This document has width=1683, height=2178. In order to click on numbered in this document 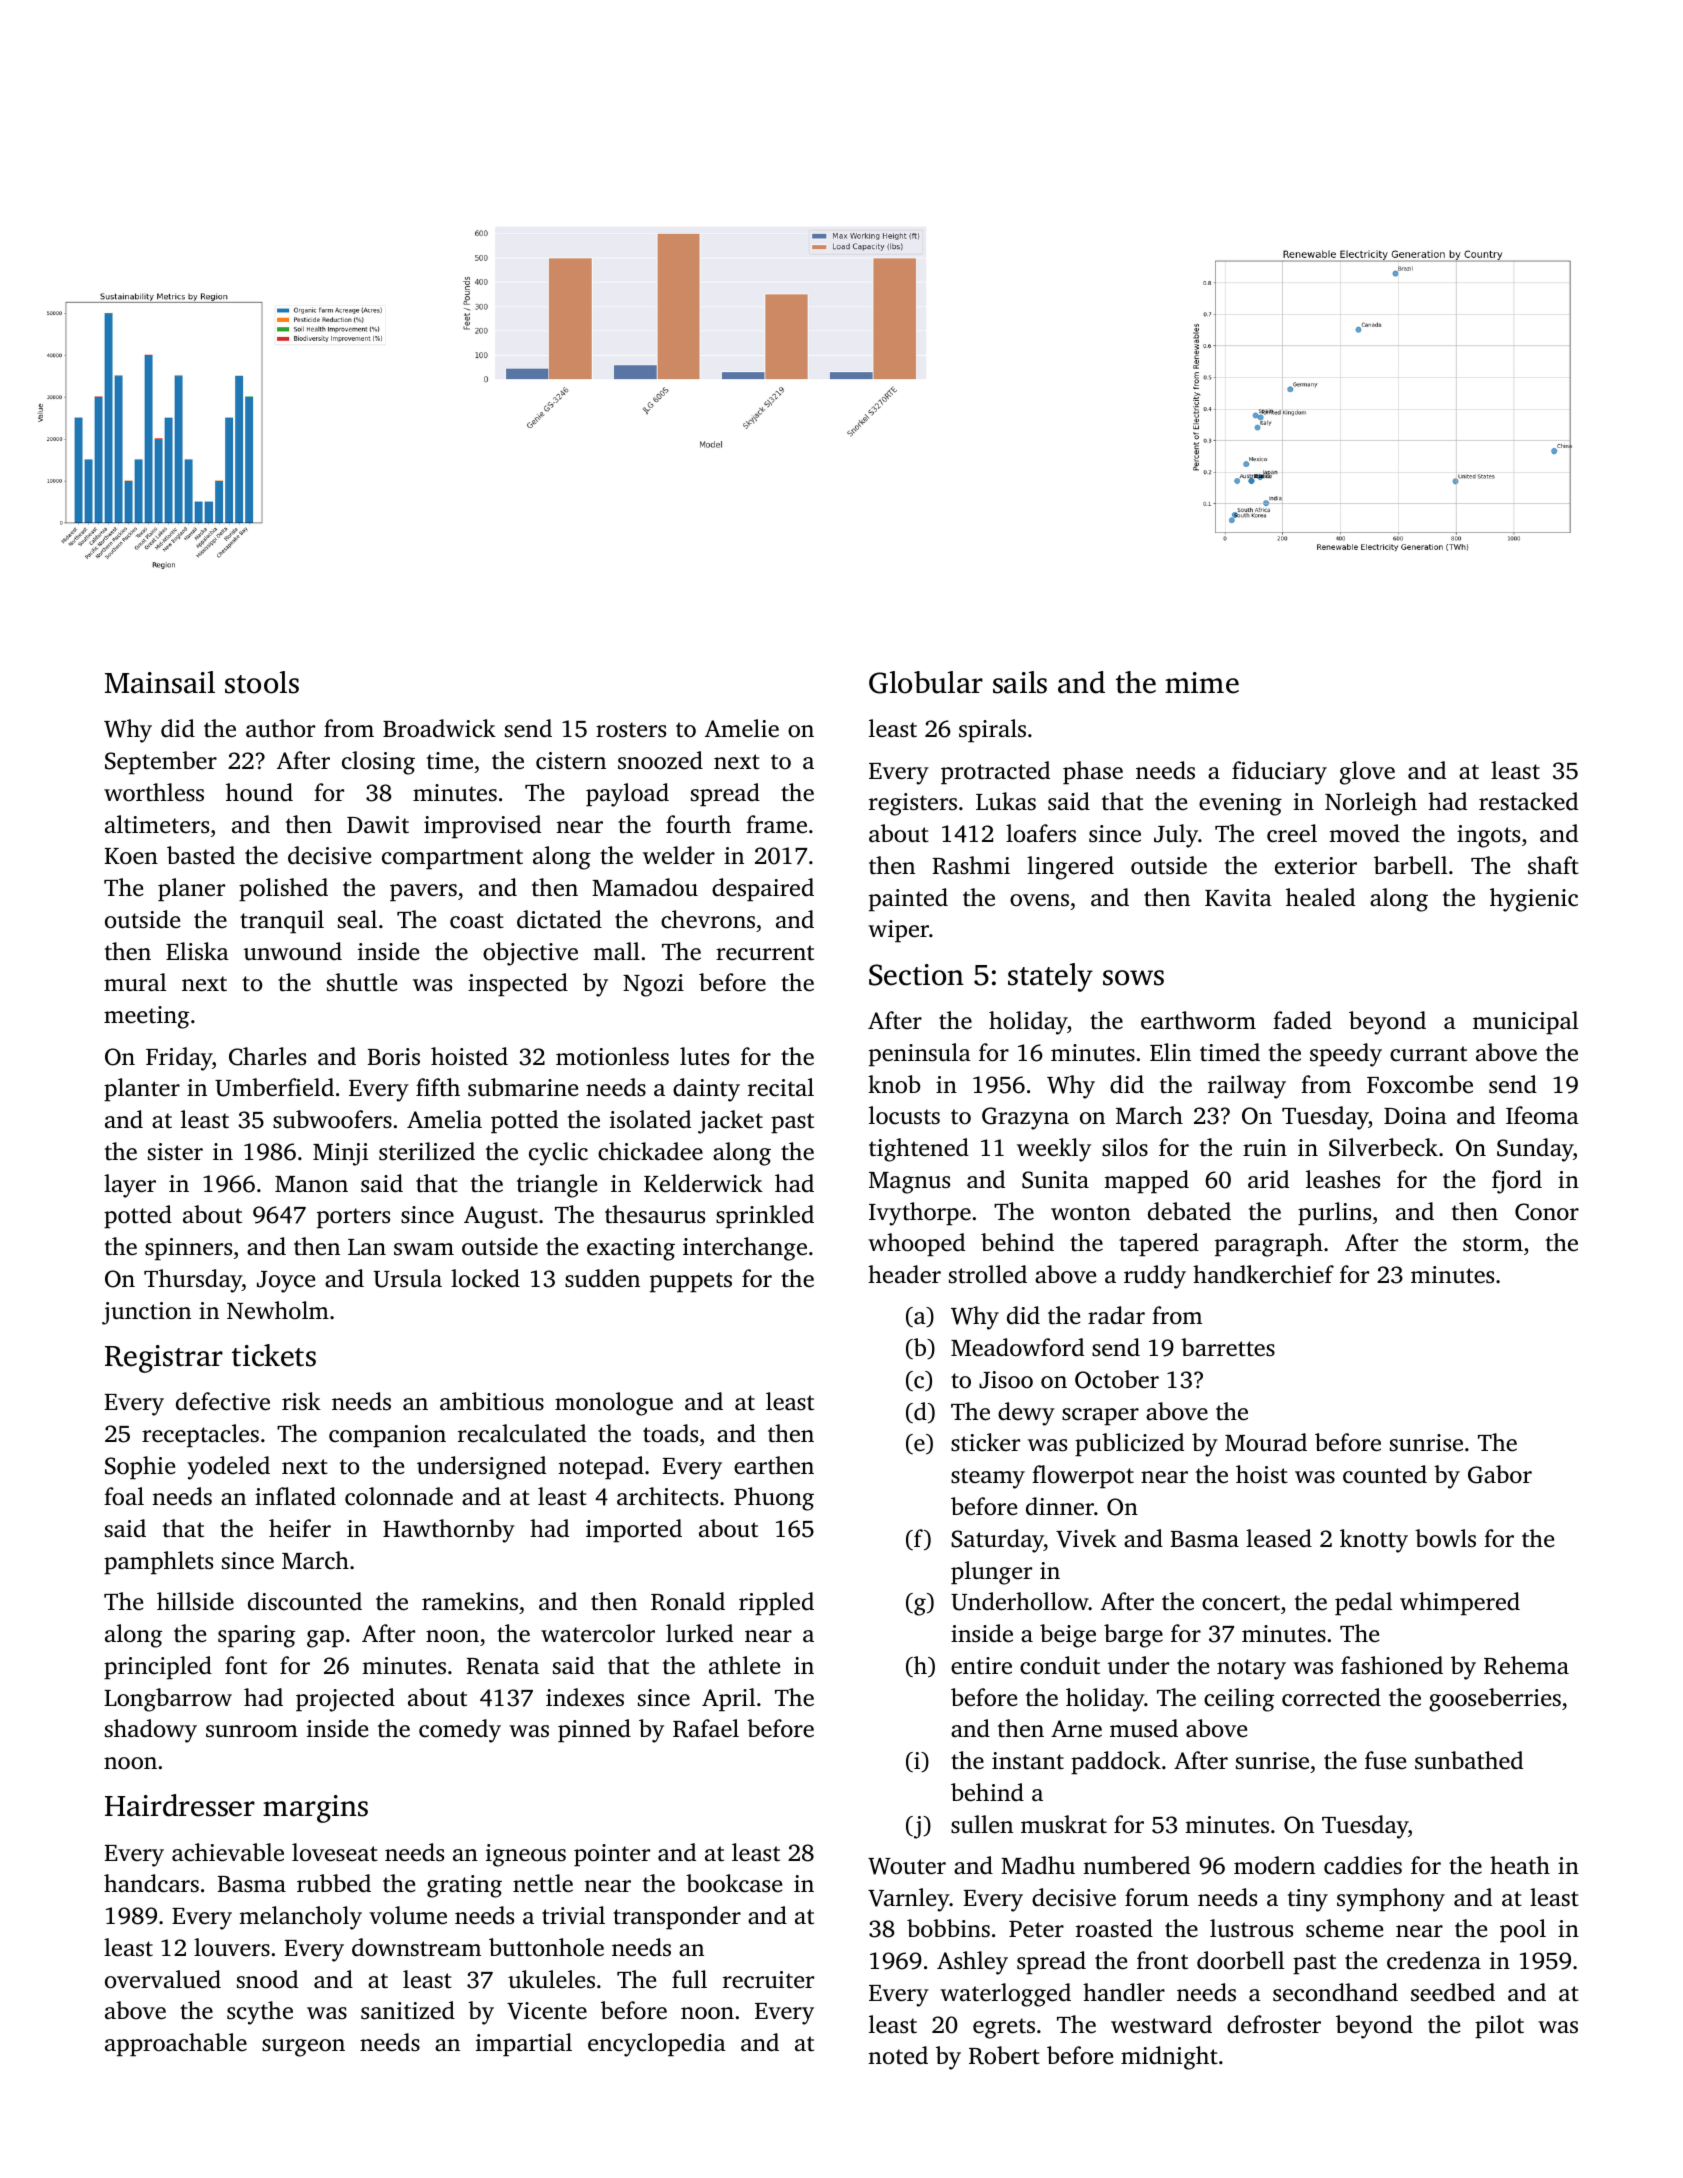, I will do `click(1136, 1865)`.
